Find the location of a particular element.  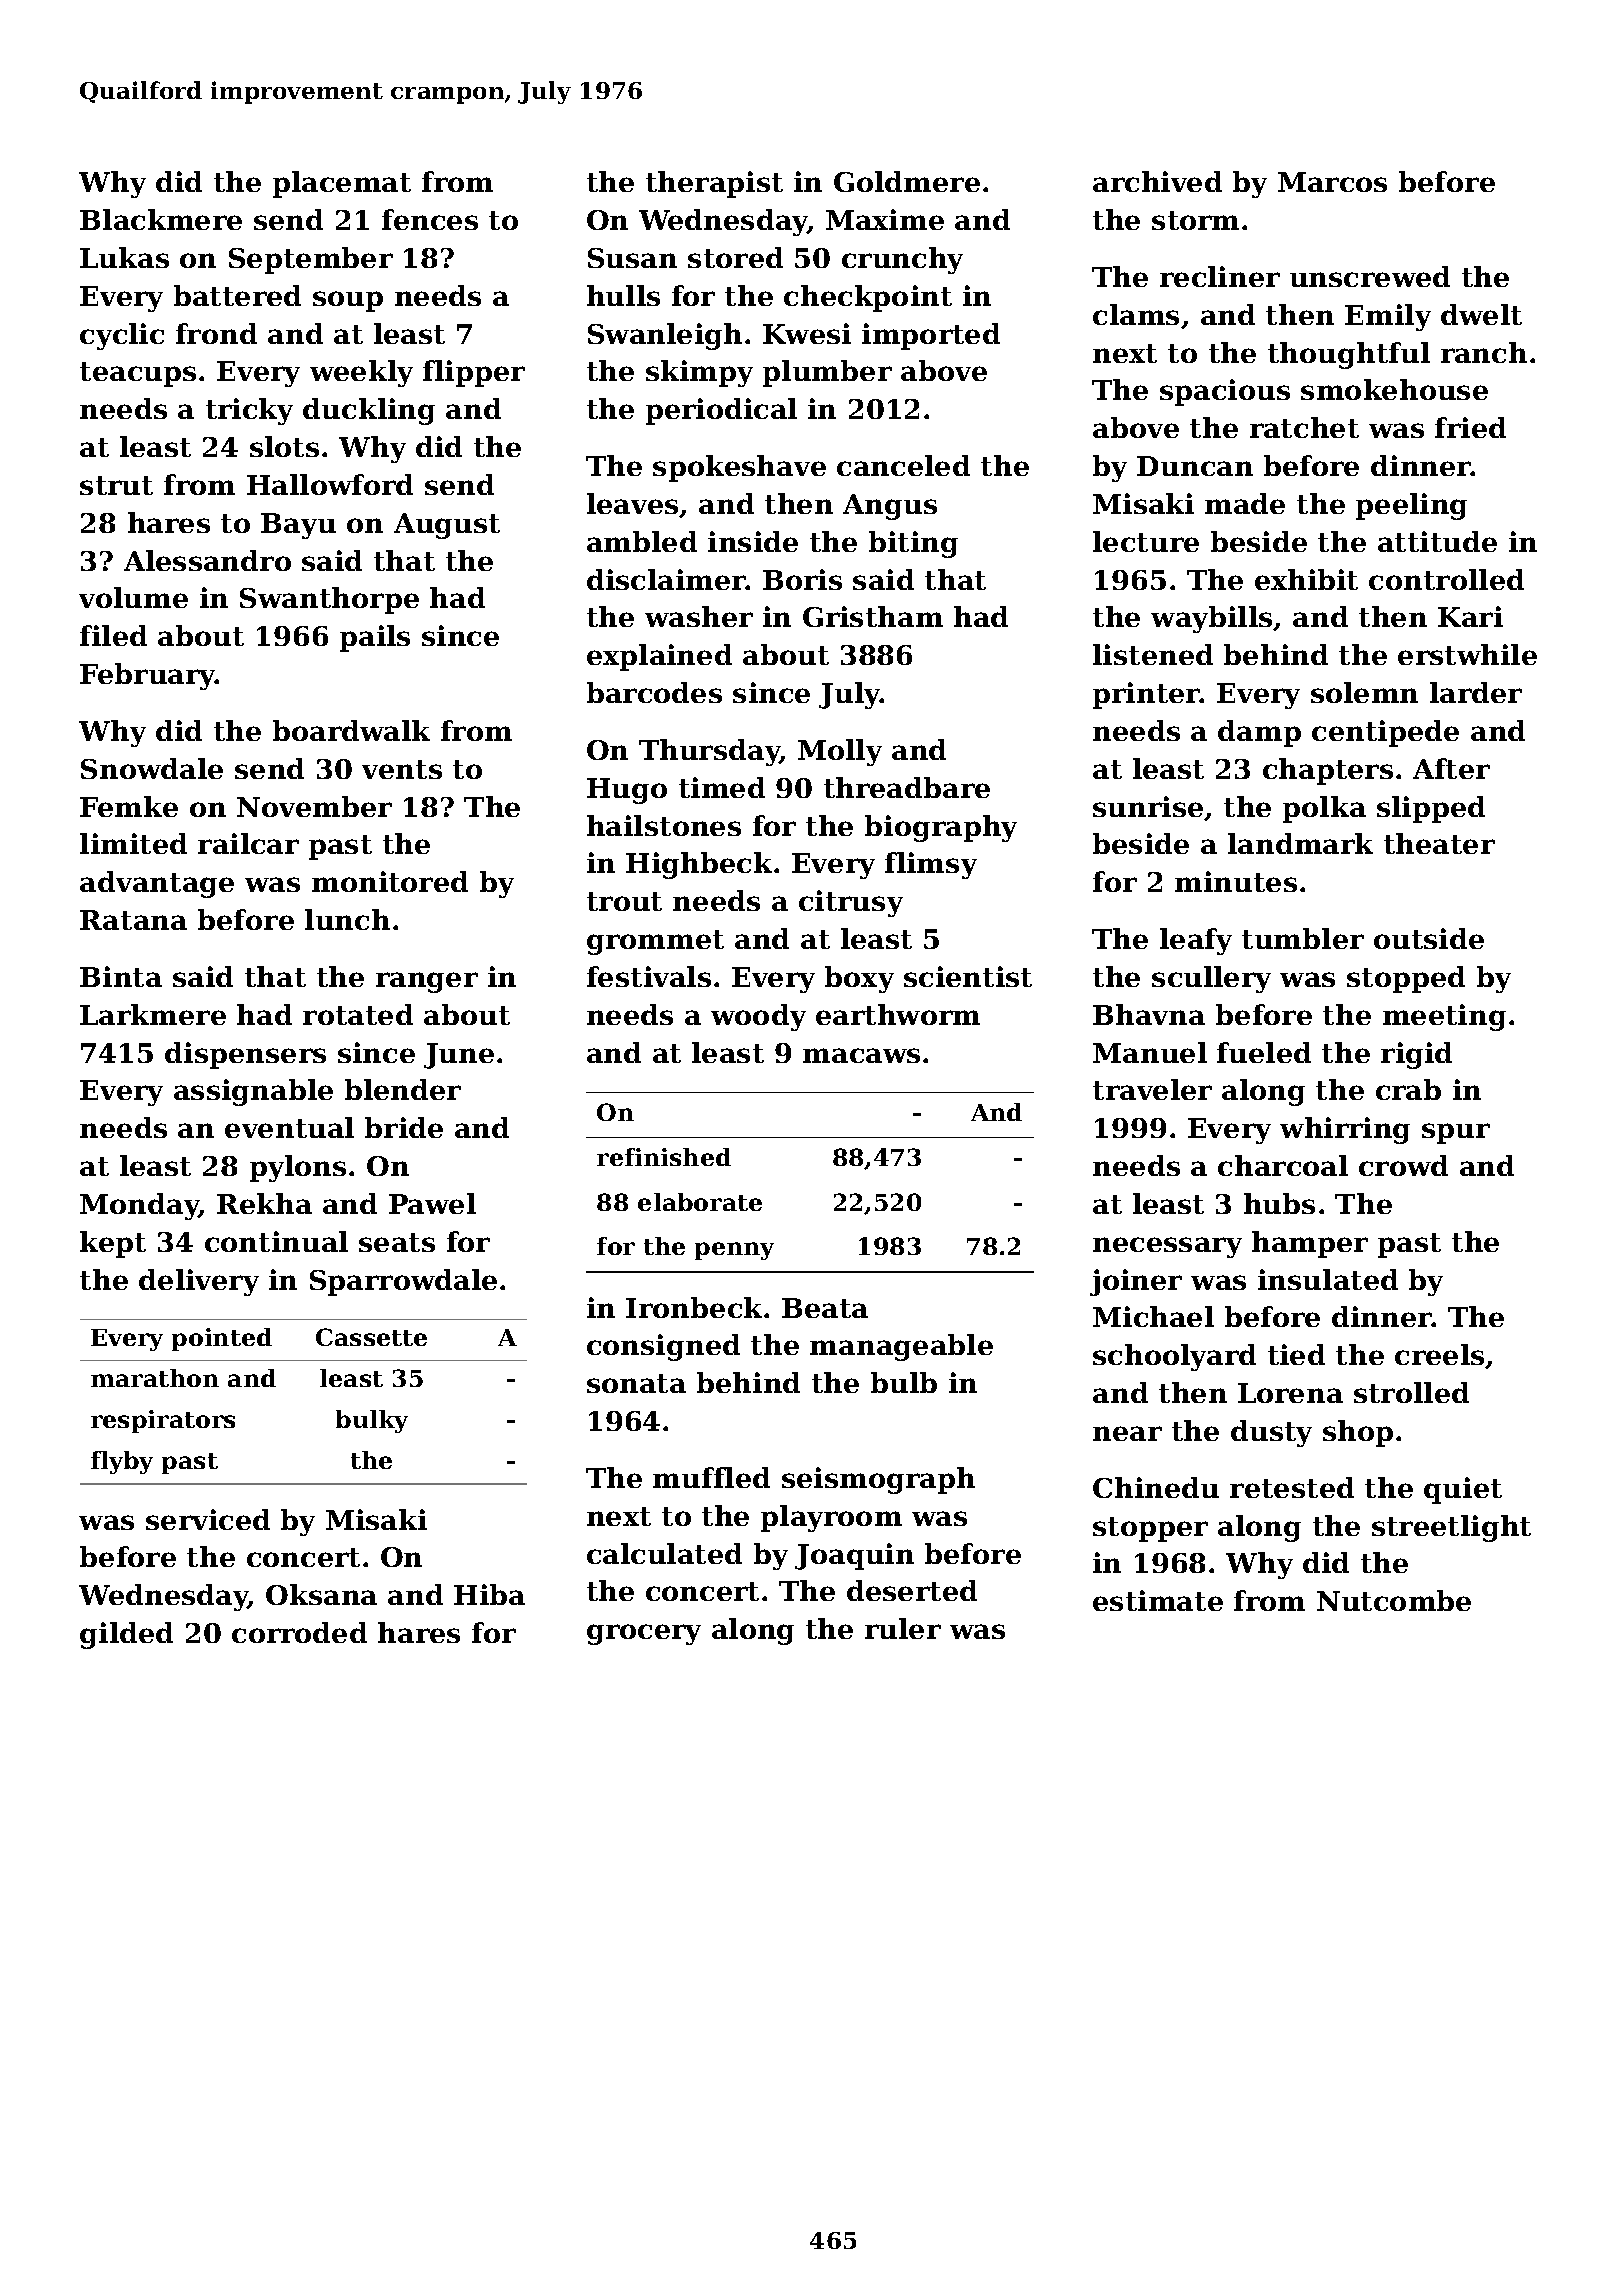

archived is located at coordinates (1157, 181).
